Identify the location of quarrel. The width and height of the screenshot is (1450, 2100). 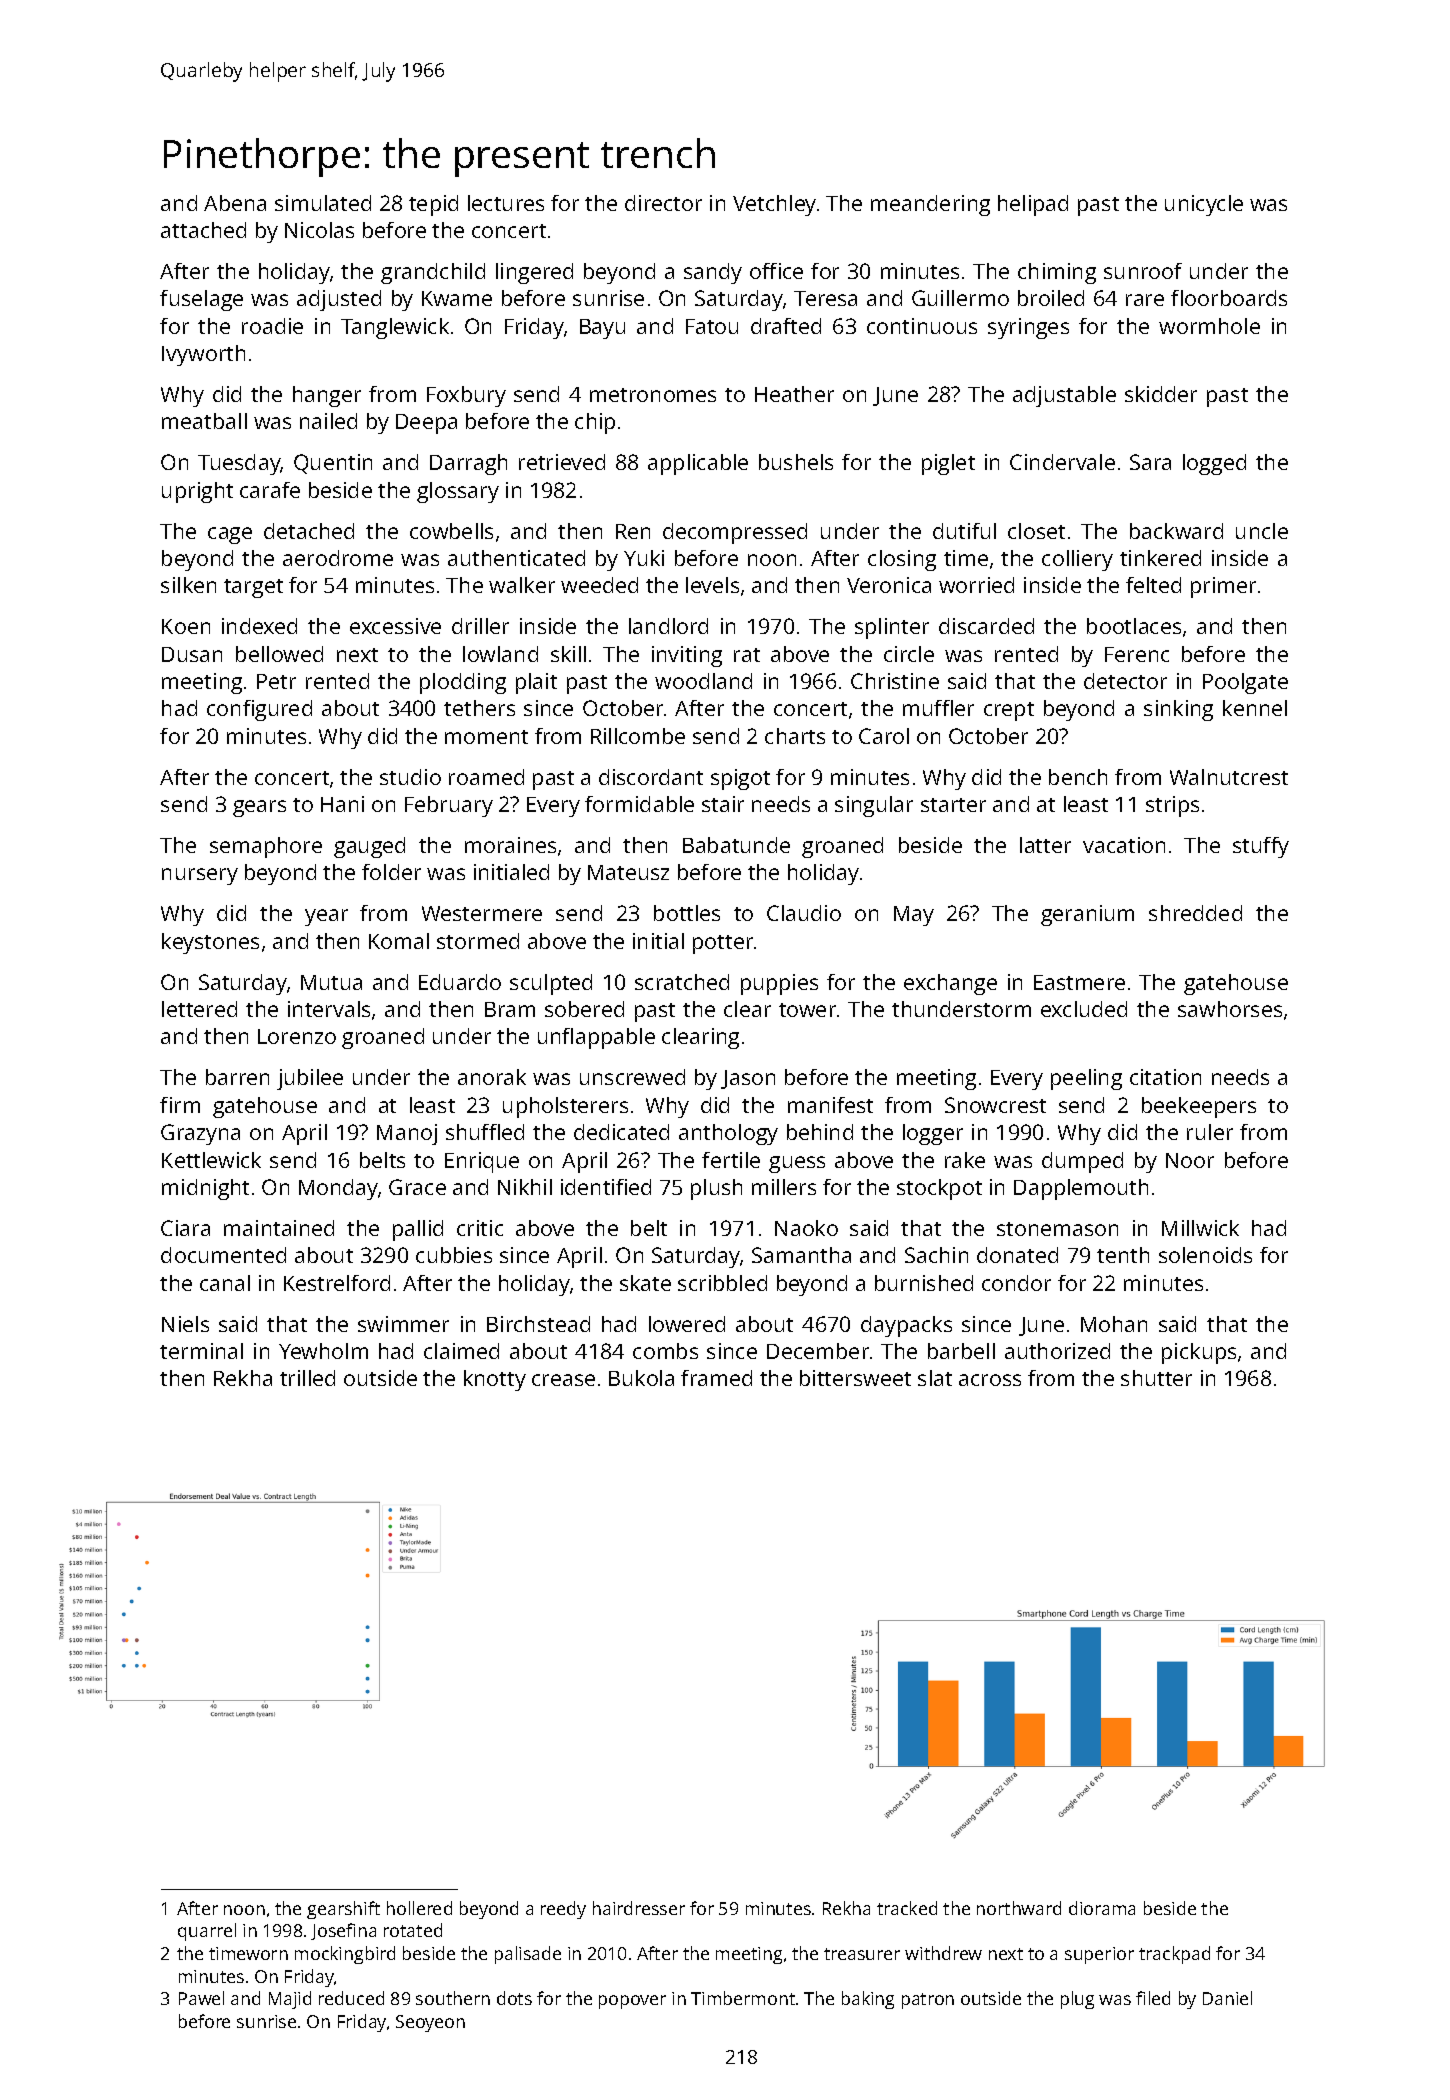
(207, 1932).
